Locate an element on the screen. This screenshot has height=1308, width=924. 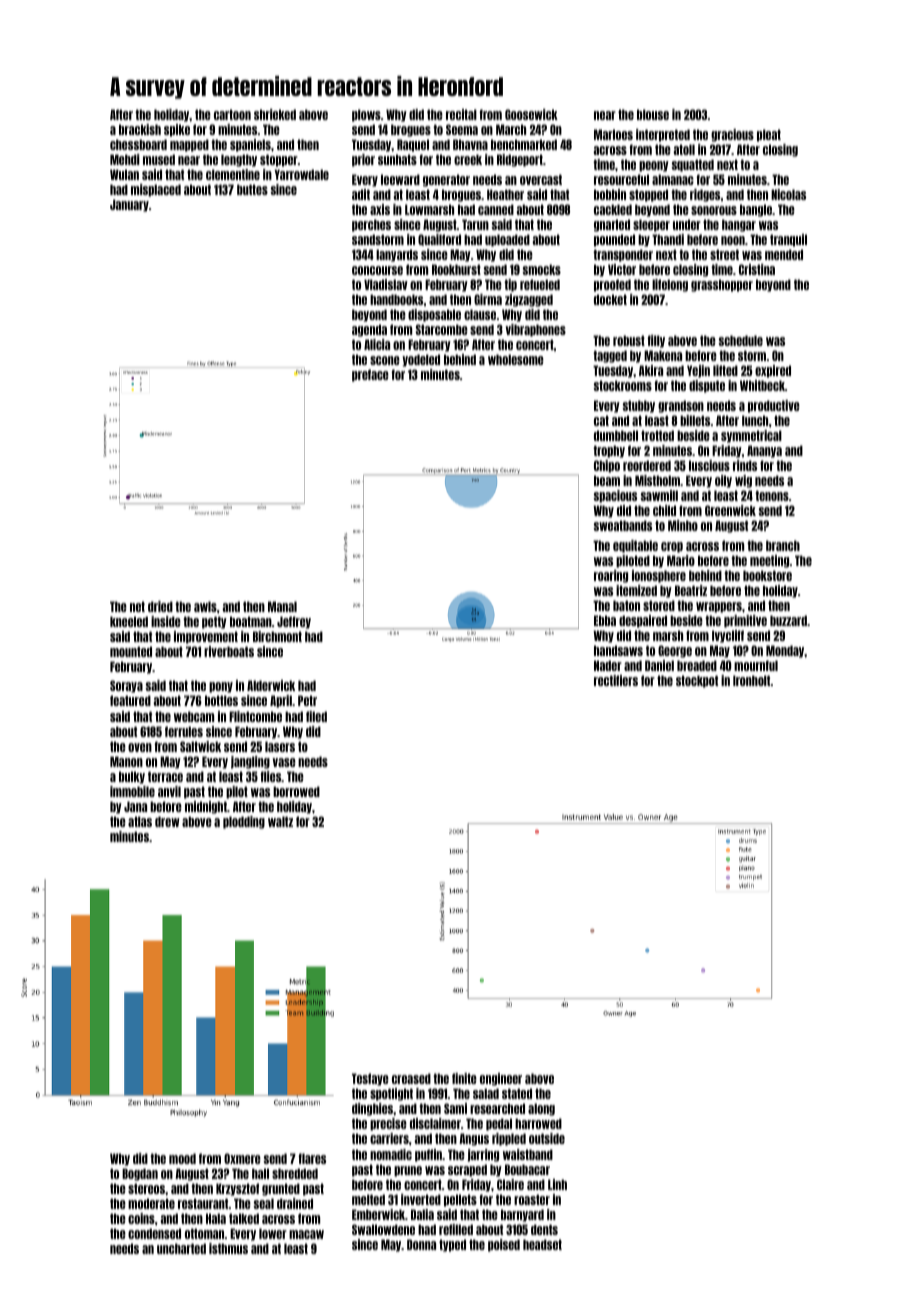
blouse is located at coordinates (653, 114).
